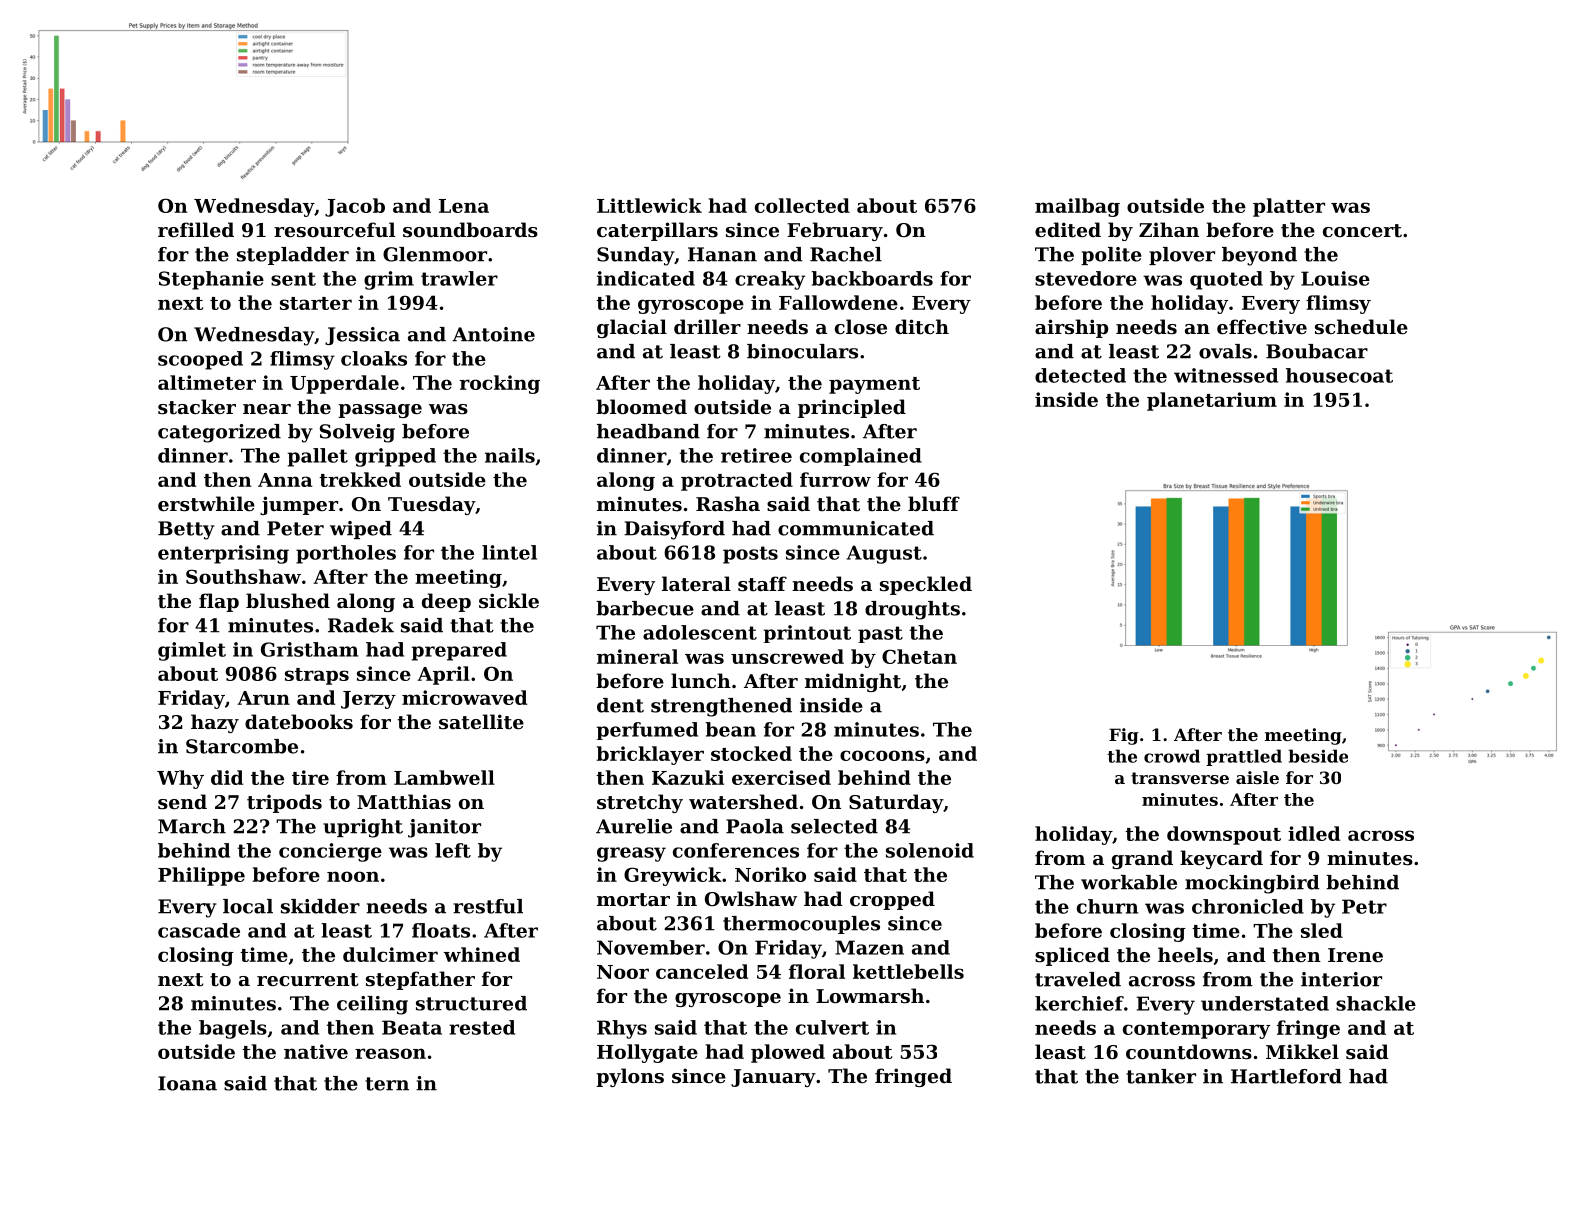 The height and width of the screenshot is (1220, 1579). I want to click on concert, so click(1362, 231).
